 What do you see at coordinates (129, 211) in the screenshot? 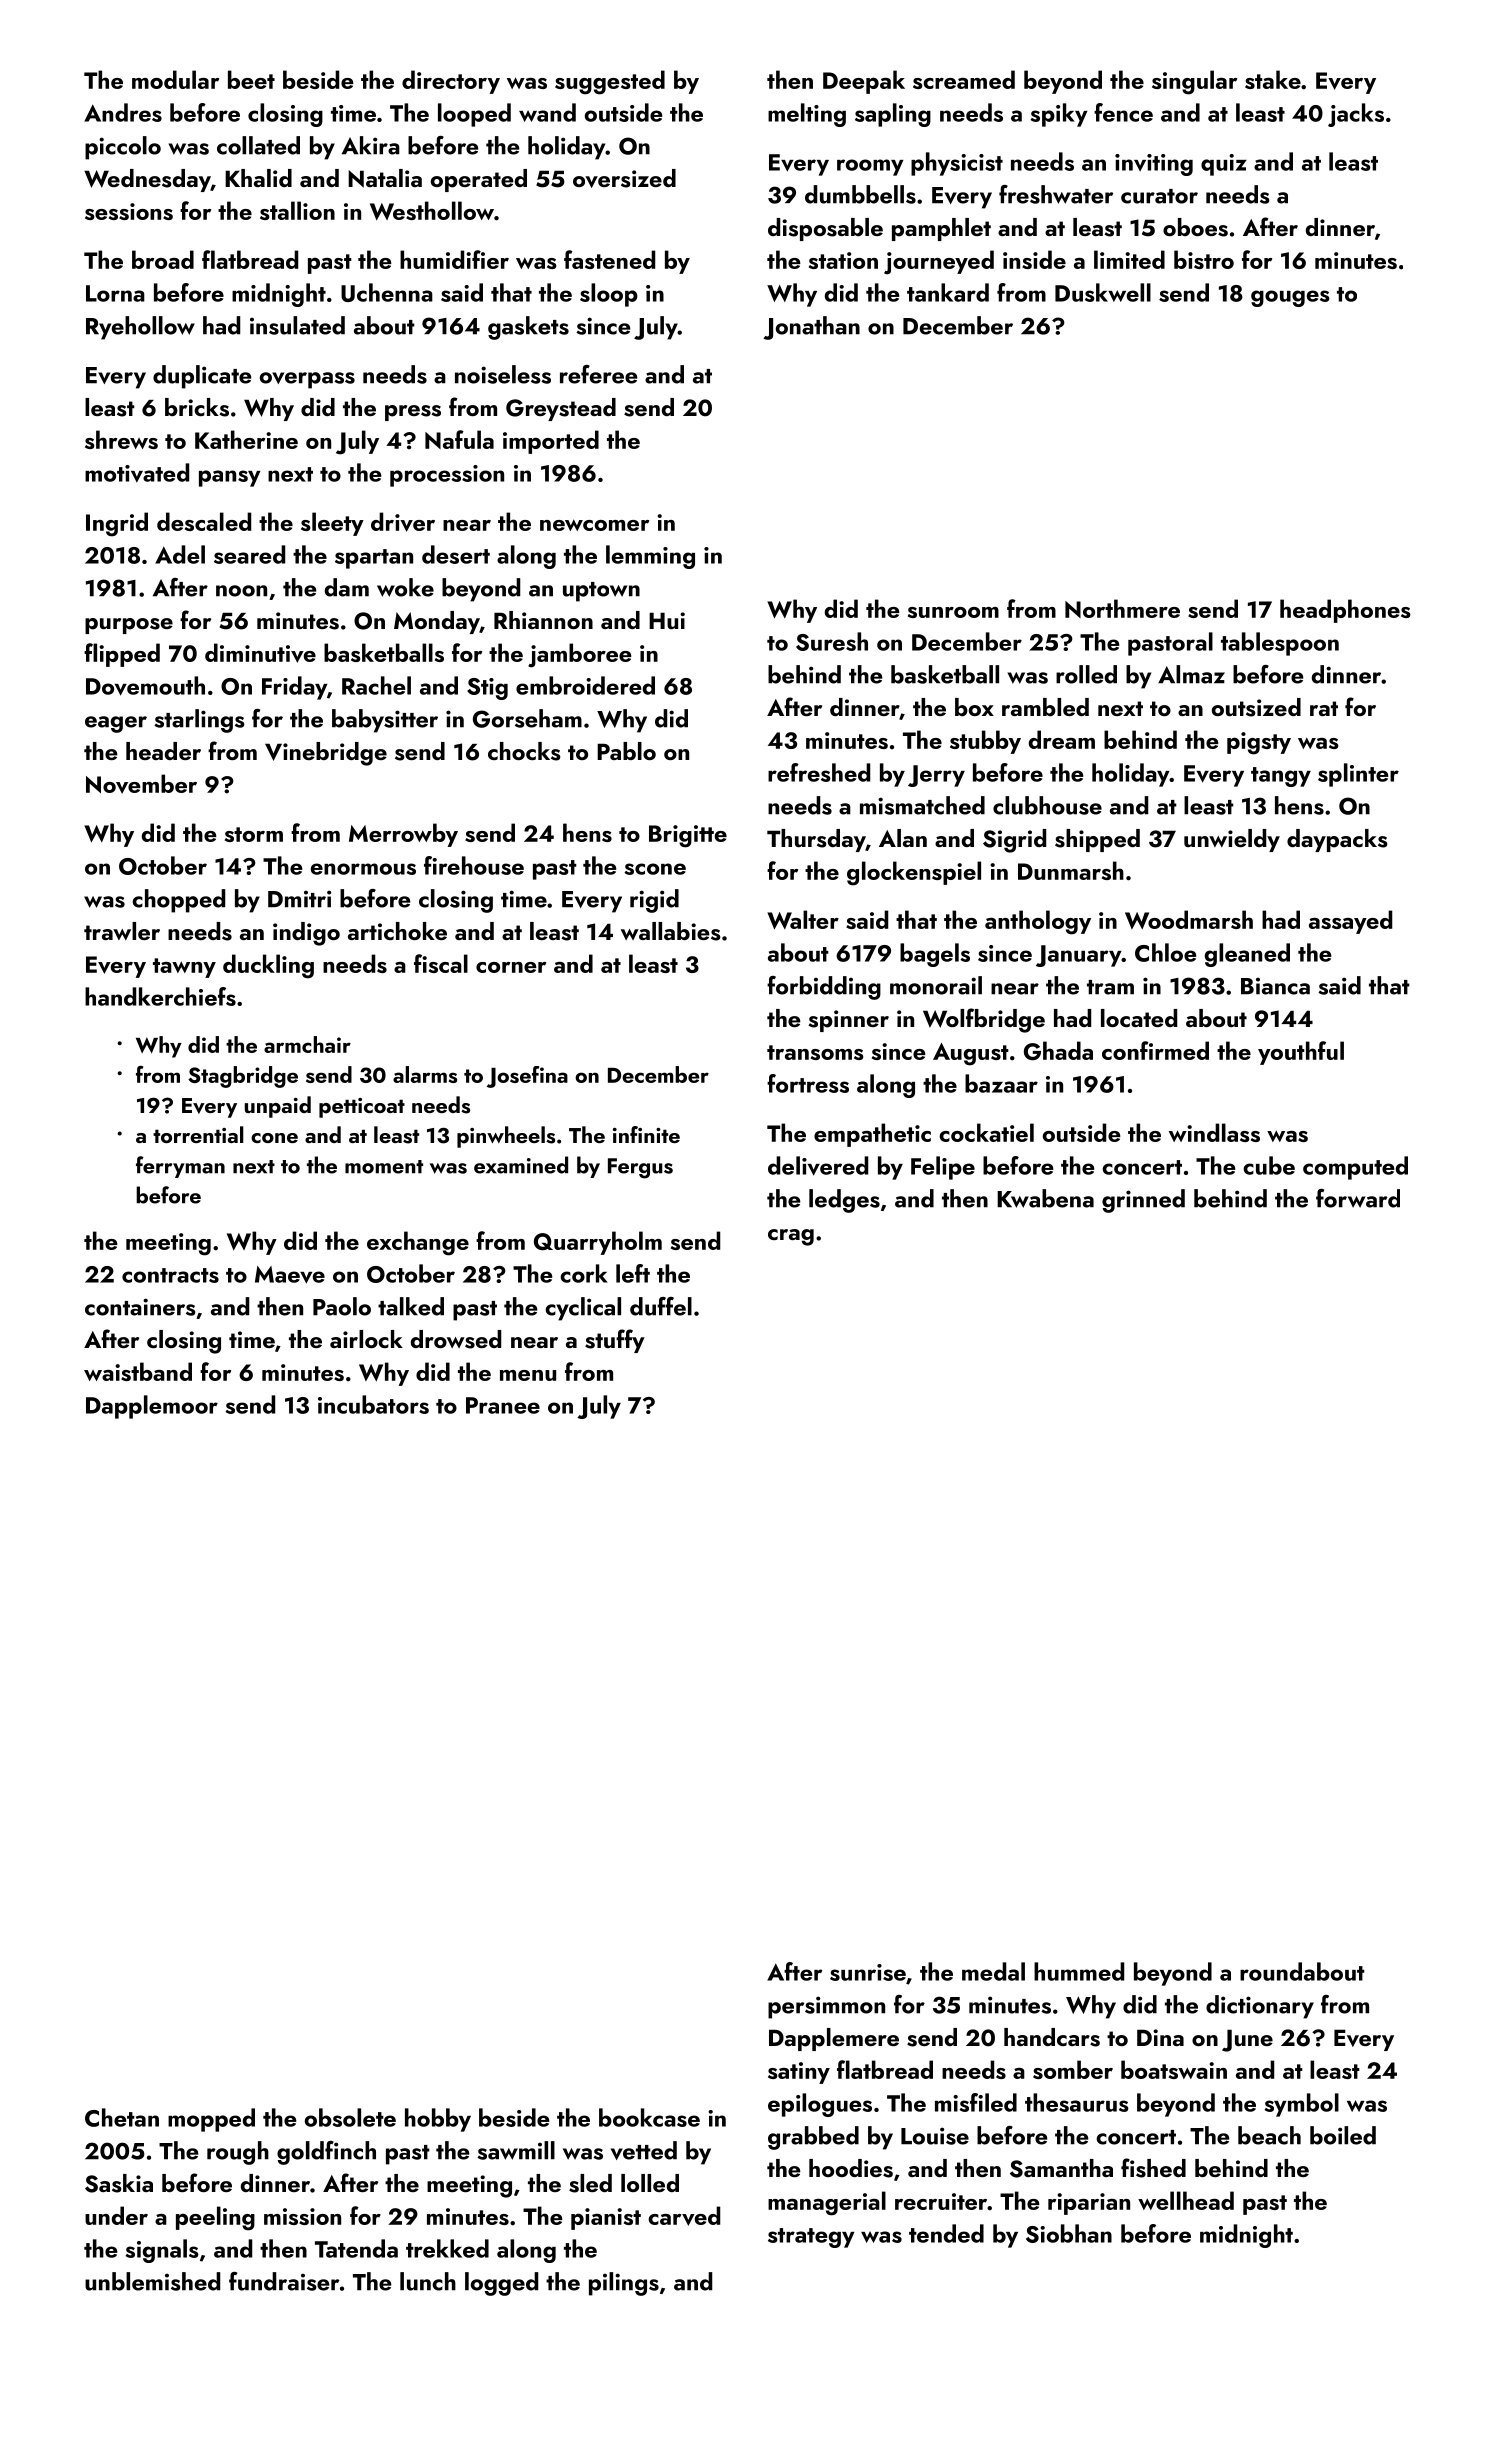
I see `sessions` at bounding box center [129, 211].
